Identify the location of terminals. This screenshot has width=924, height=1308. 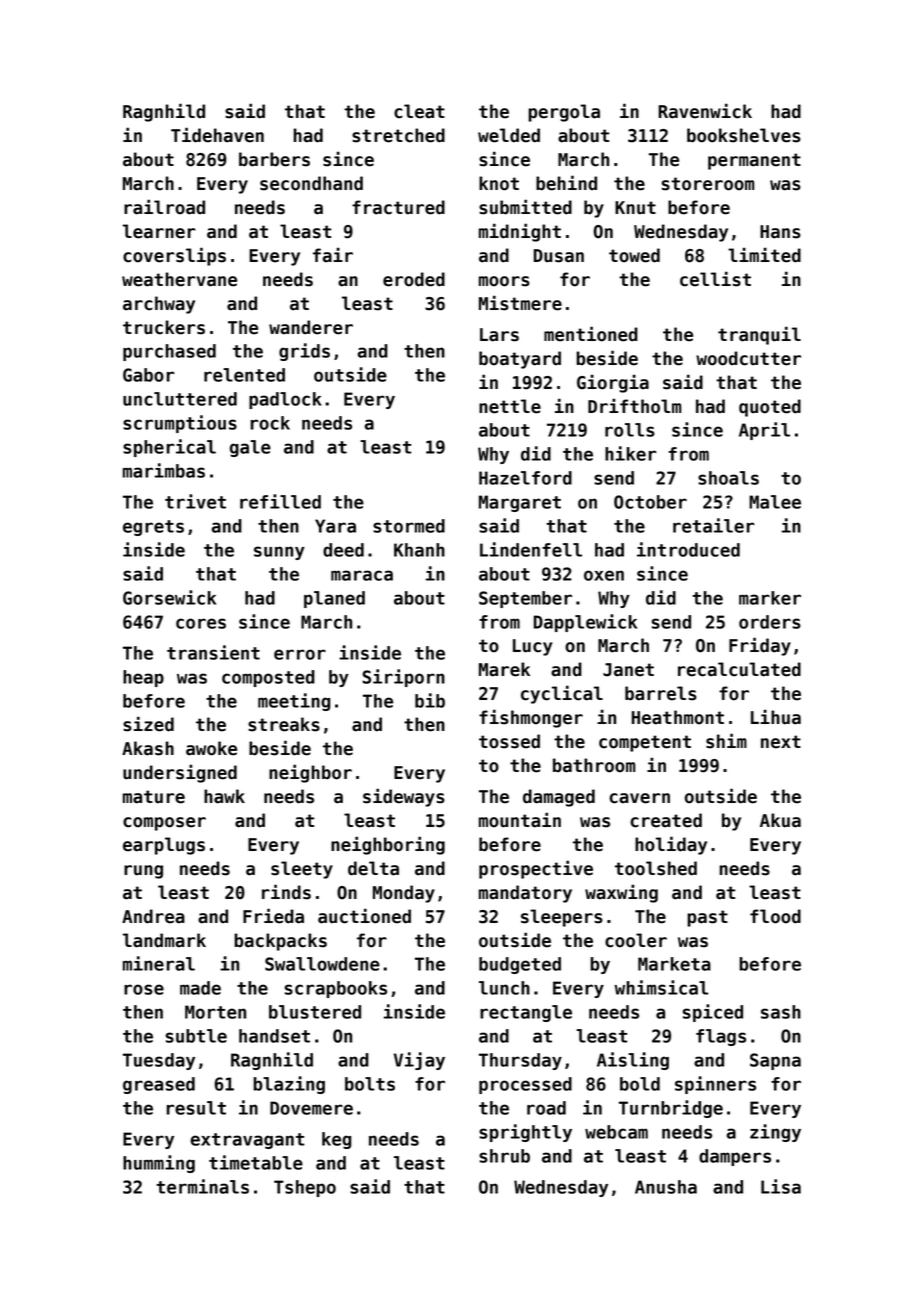
(202, 1186).
